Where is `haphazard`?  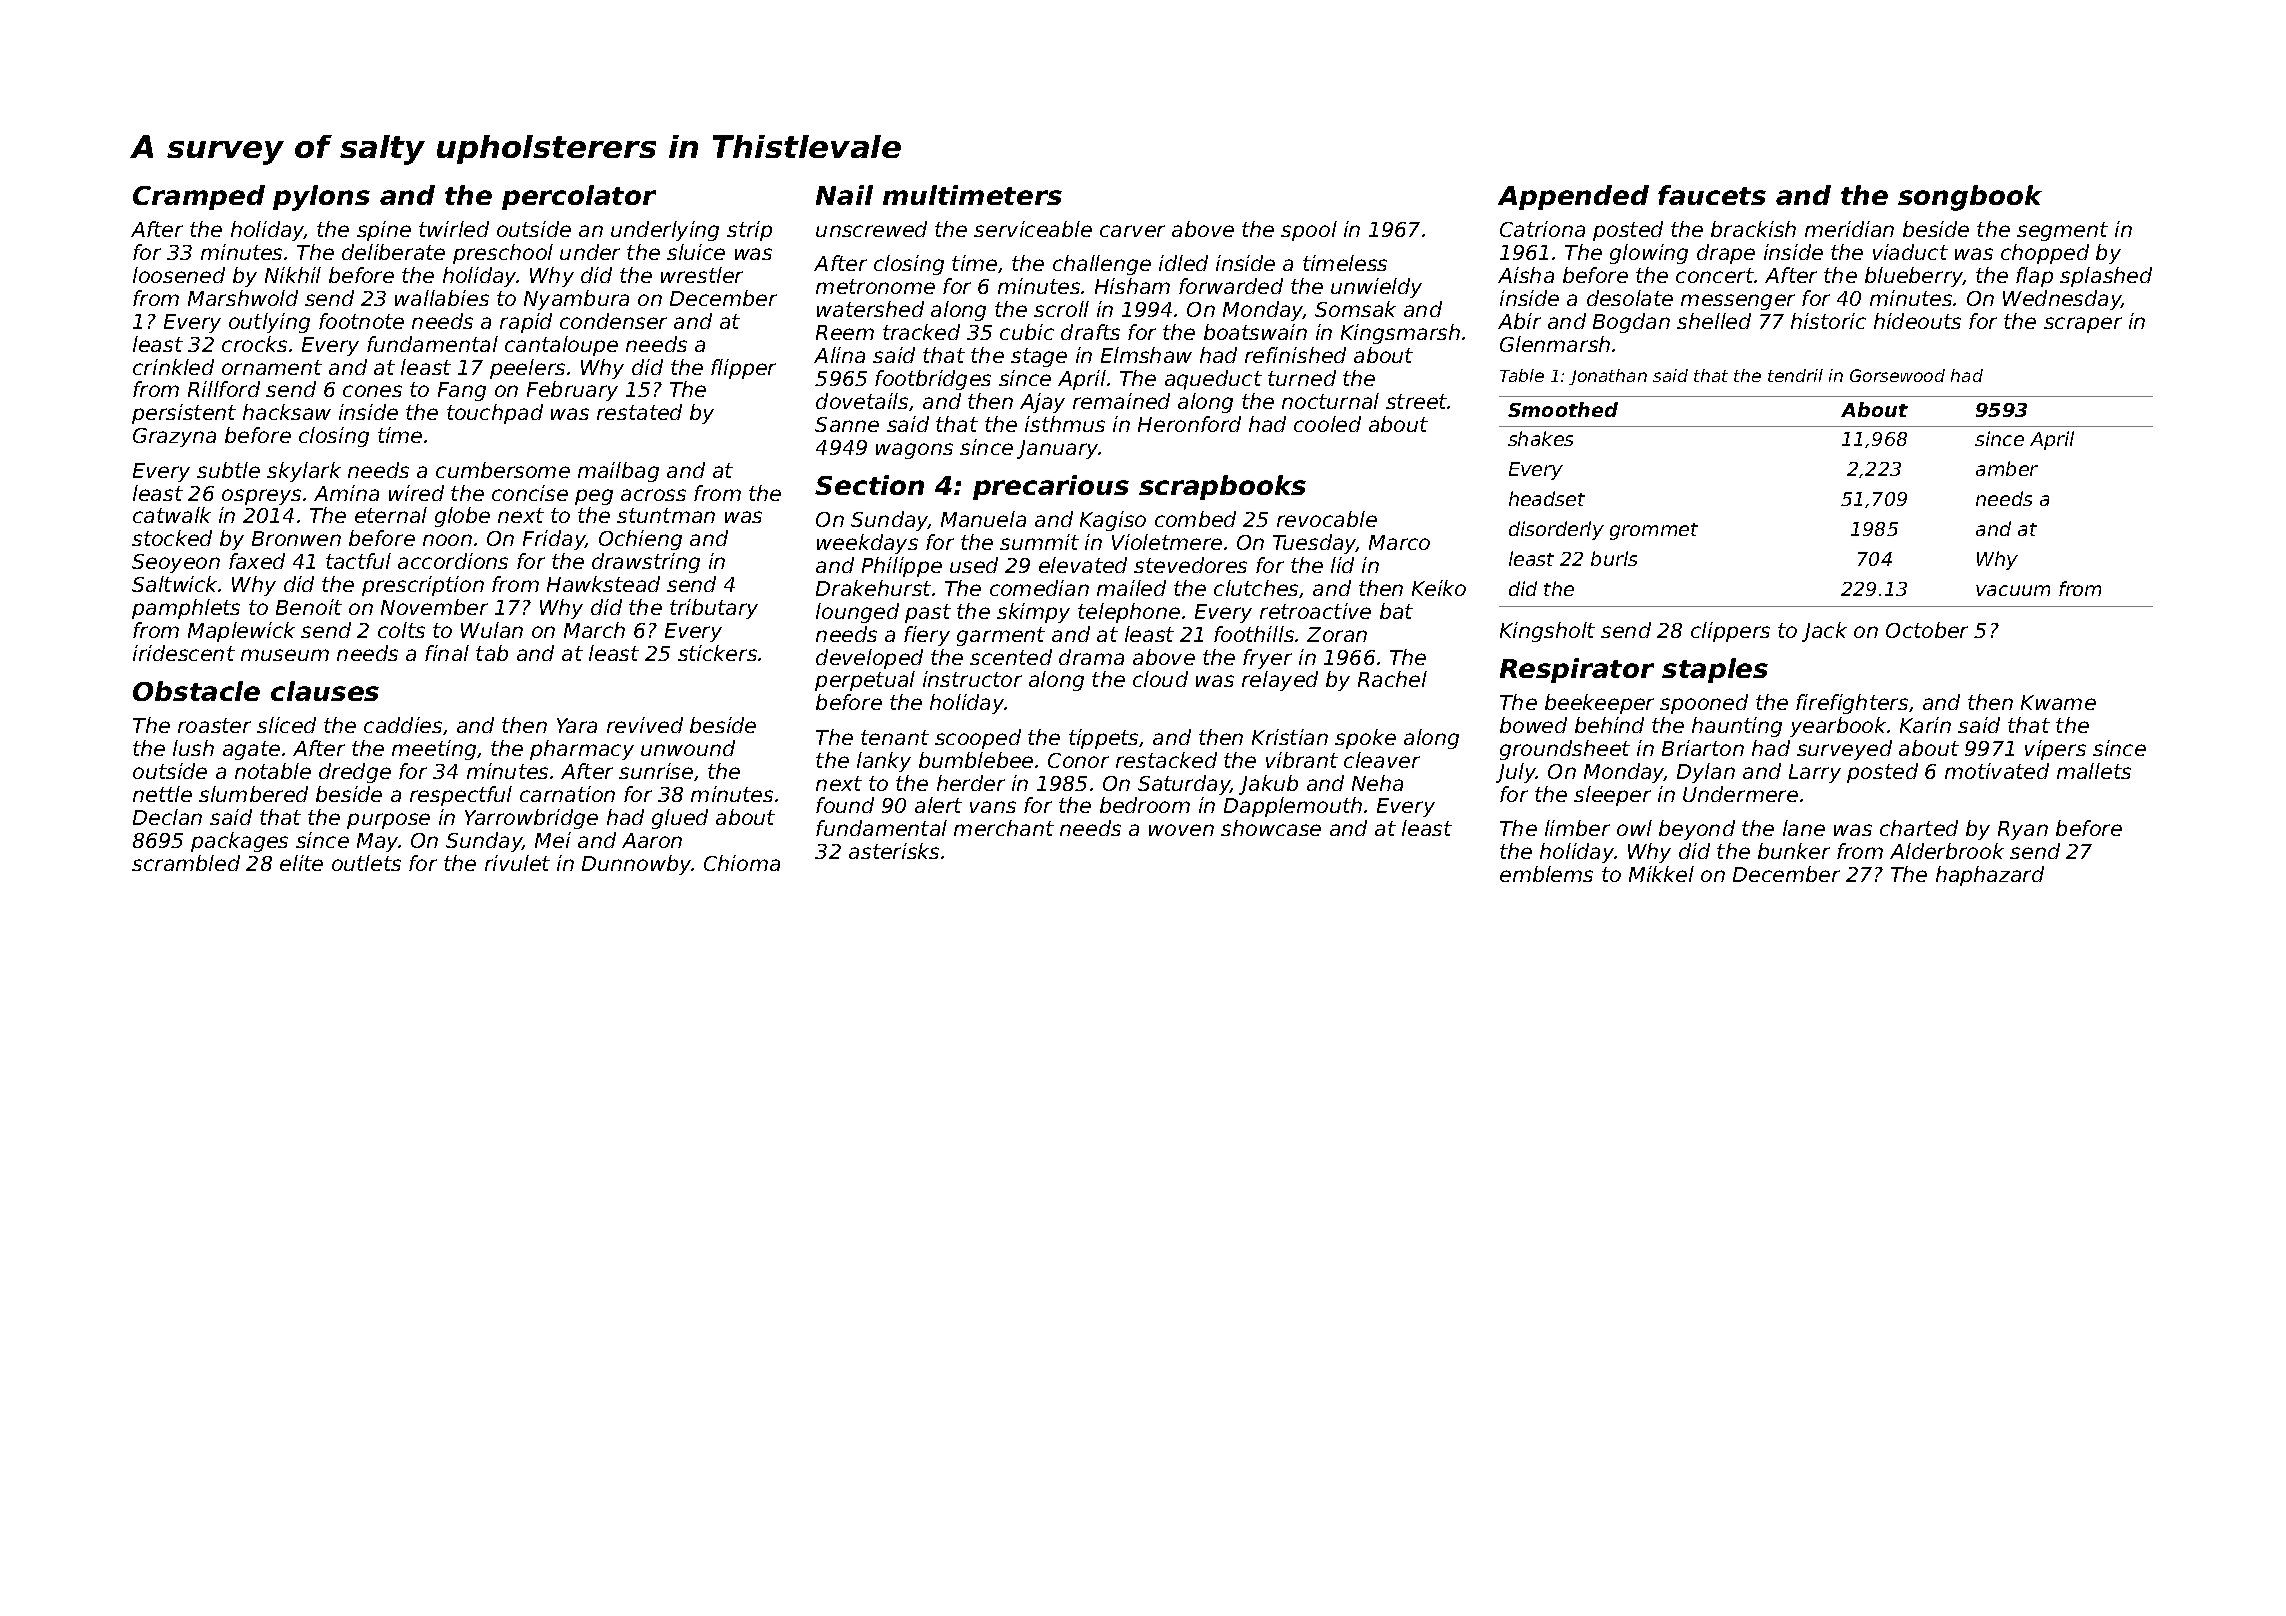
haphazard is located at coordinates (1990, 876).
